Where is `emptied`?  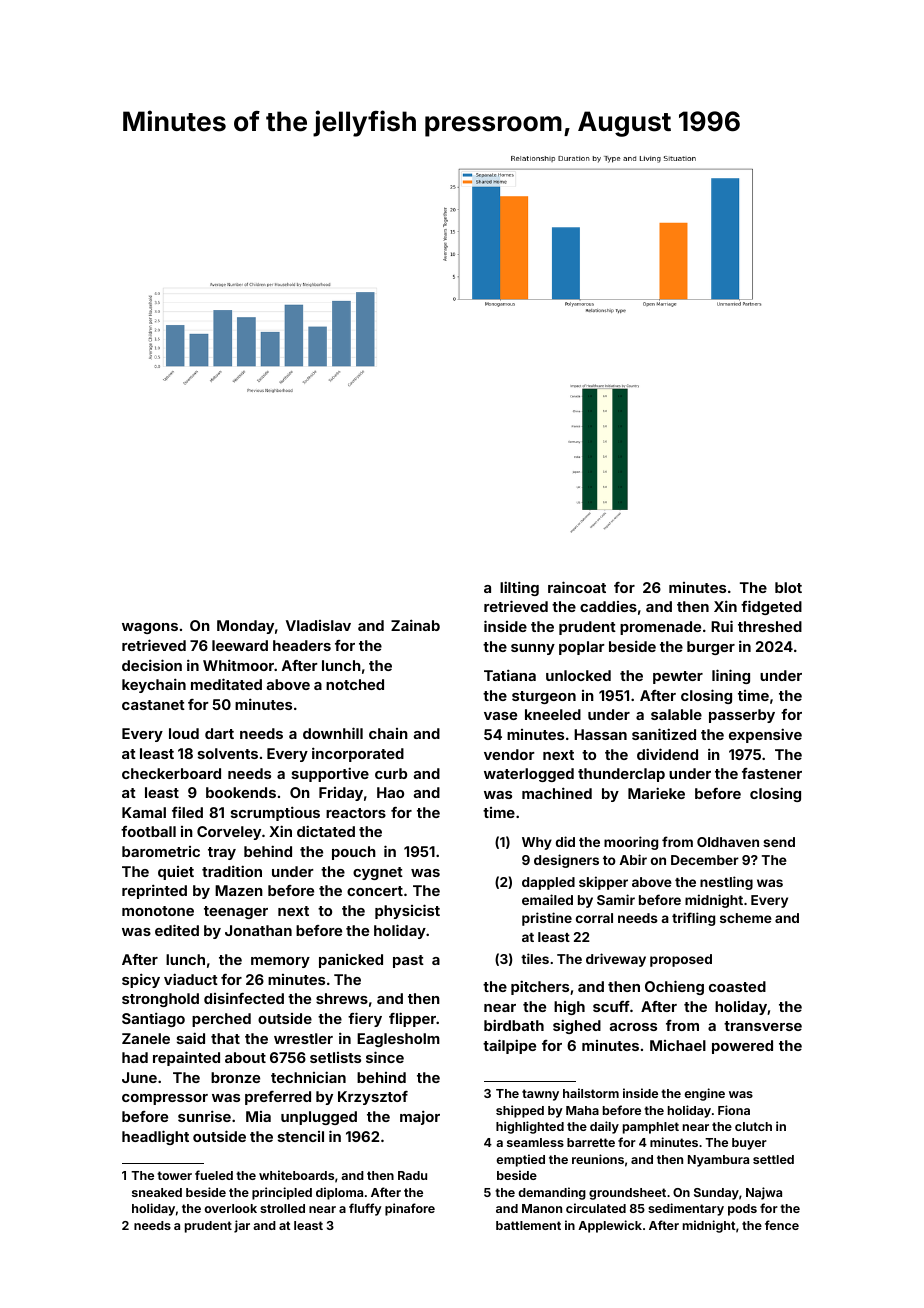
emptied is located at coordinates (520, 1160).
